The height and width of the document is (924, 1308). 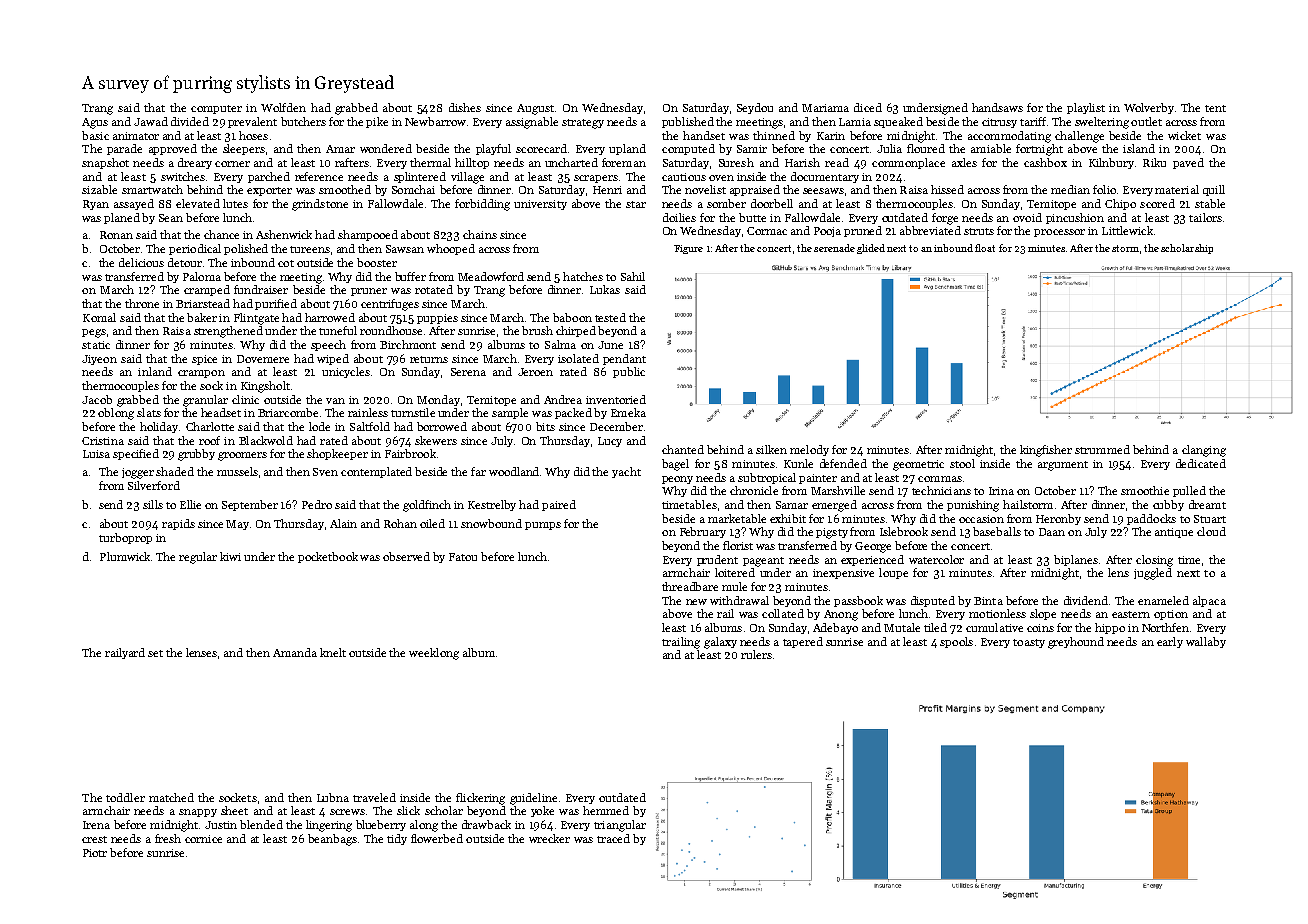 I want to click on dishes, so click(x=465, y=107).
